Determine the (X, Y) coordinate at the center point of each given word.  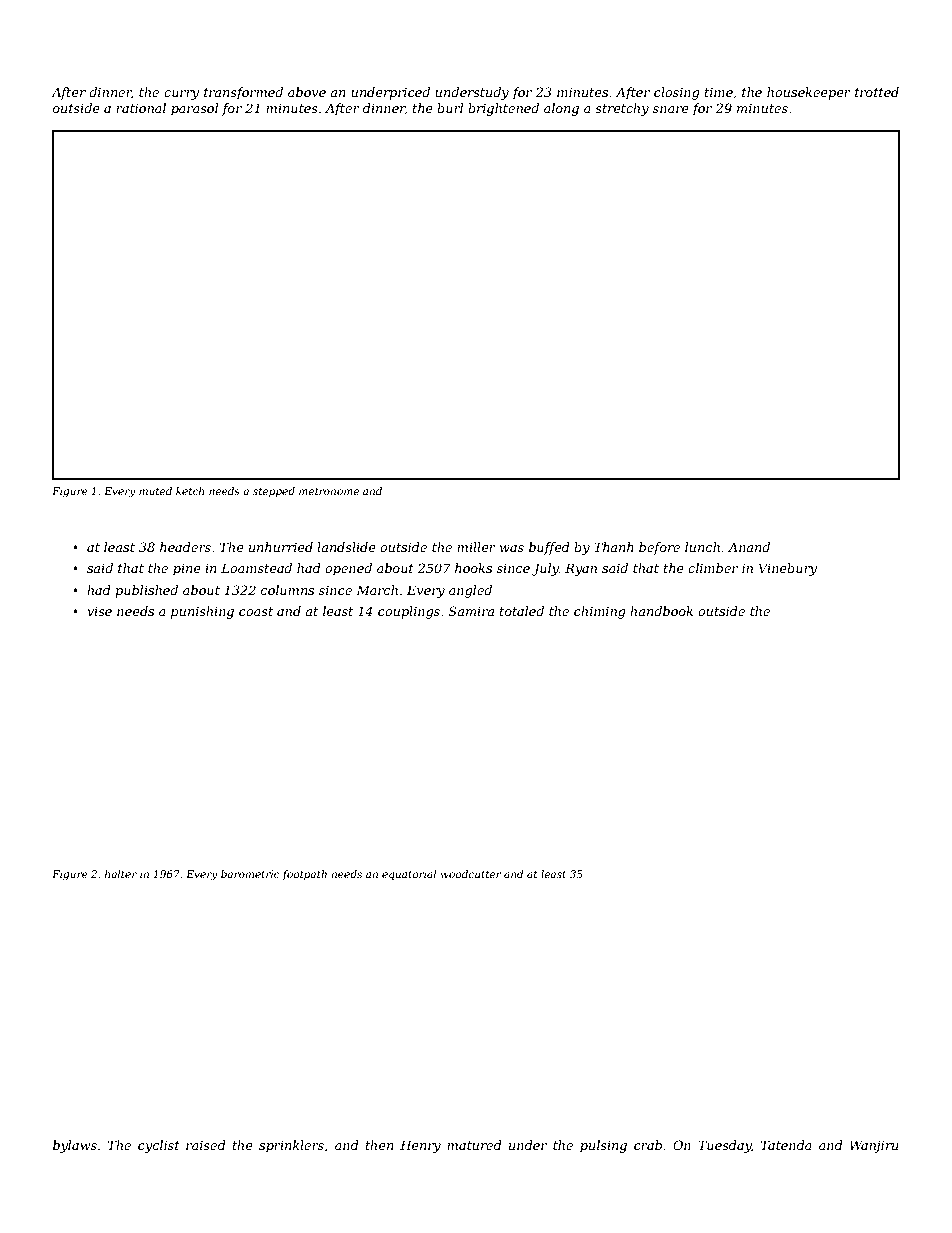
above (307, 92)
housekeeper (809, 93)
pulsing (603, 1146)
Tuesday (724, 1146)
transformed (243, 93)
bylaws (75, 1146)
